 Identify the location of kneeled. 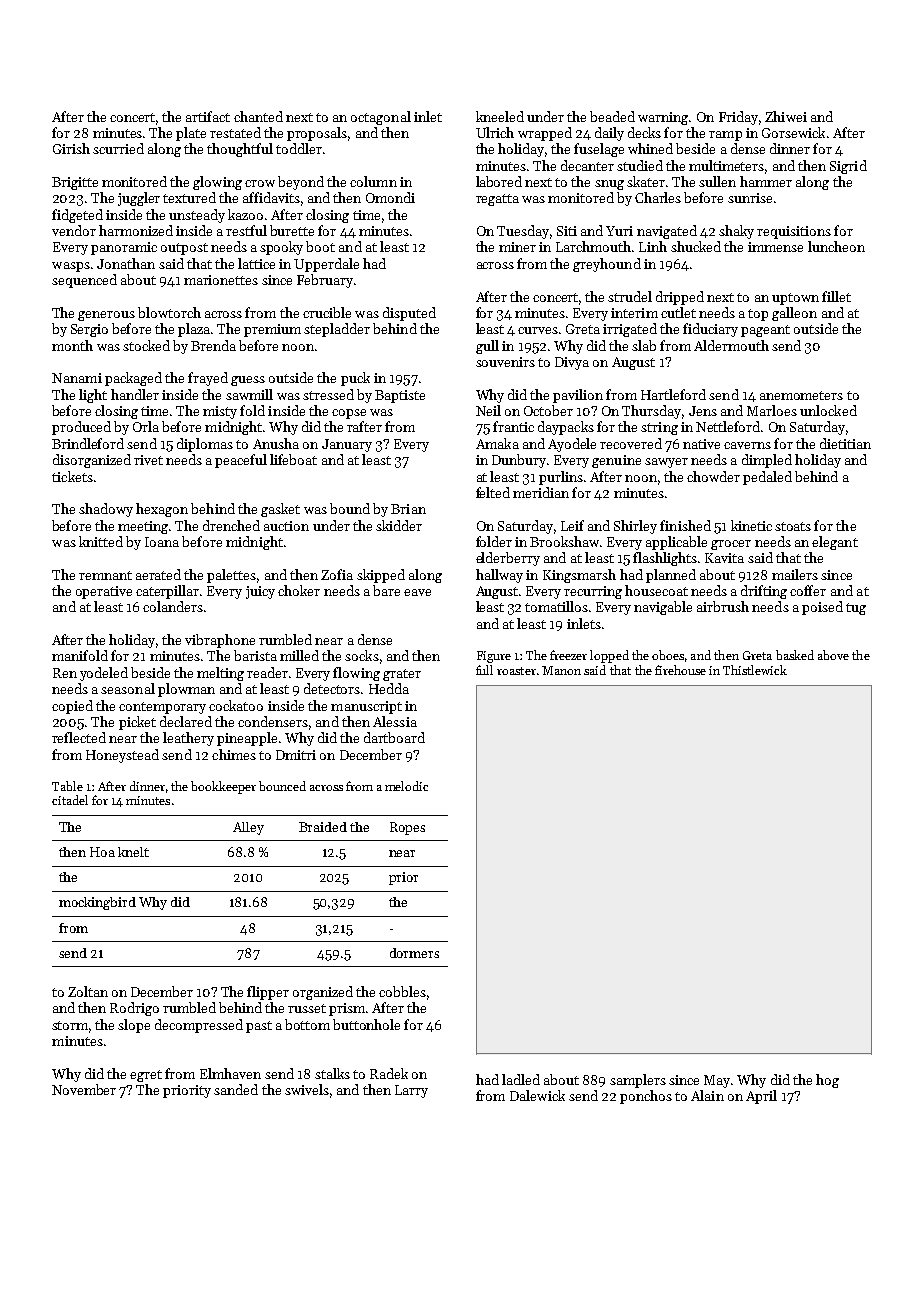
(500, 116).
